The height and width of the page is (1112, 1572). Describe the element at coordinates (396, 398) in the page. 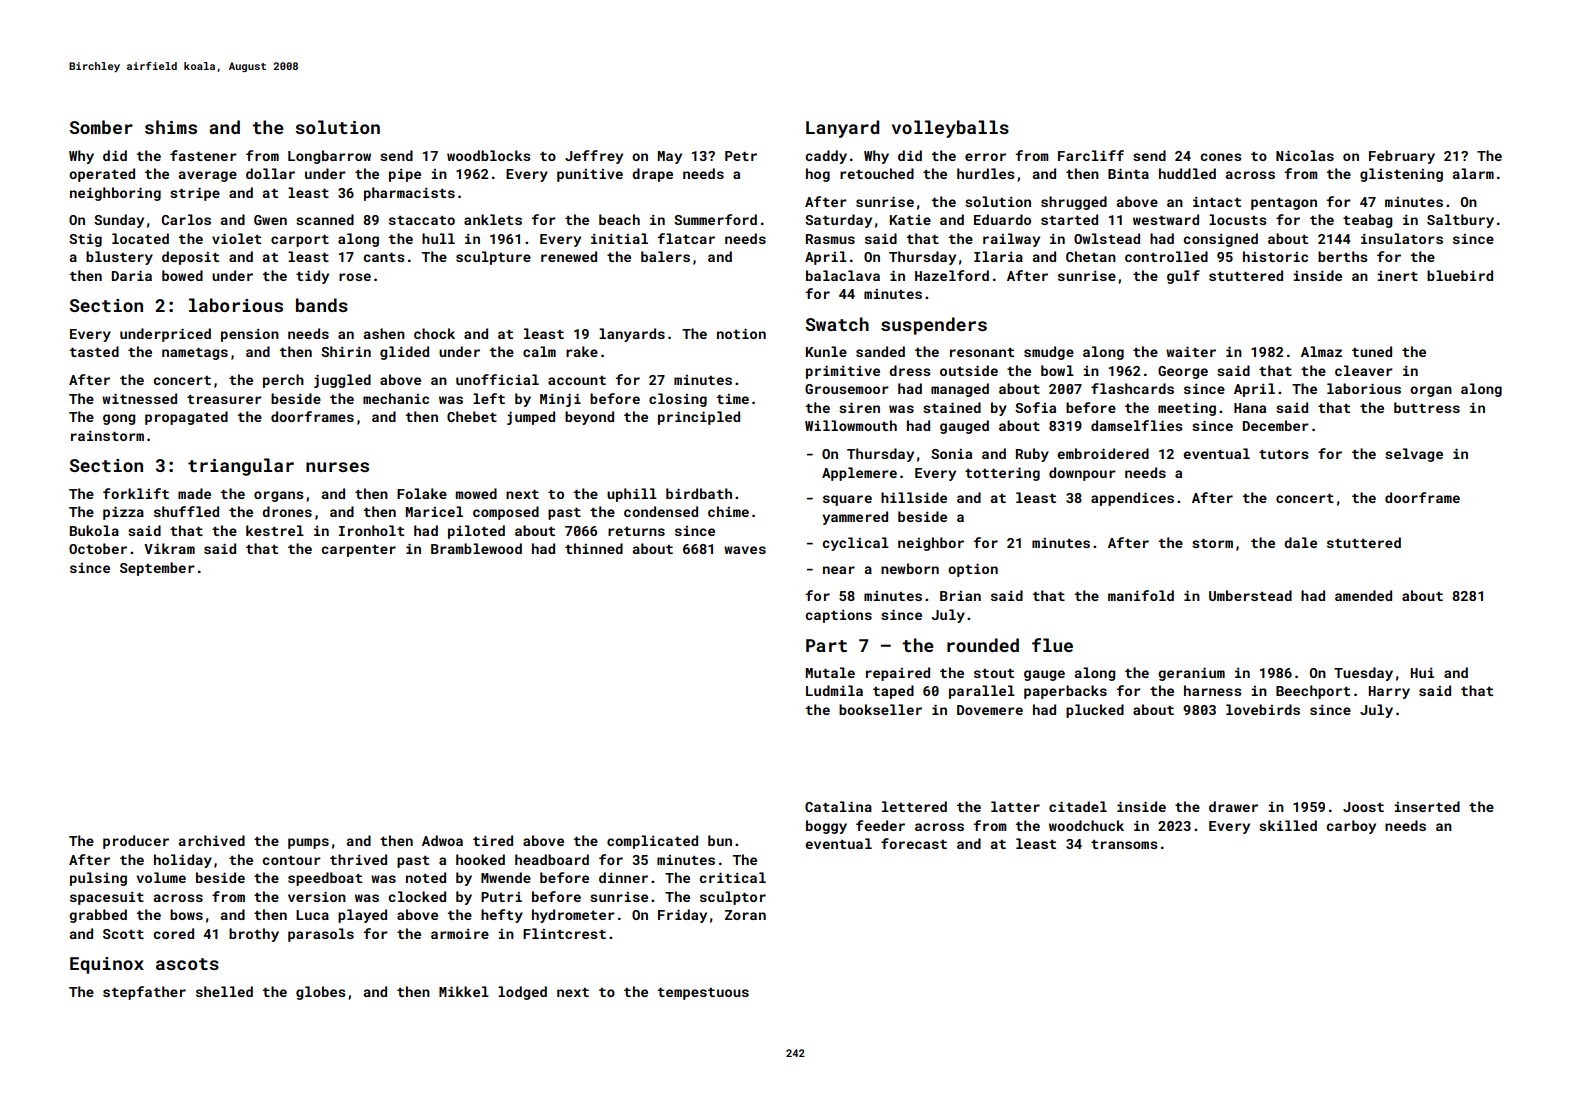

I see `mechanic` at that location.
